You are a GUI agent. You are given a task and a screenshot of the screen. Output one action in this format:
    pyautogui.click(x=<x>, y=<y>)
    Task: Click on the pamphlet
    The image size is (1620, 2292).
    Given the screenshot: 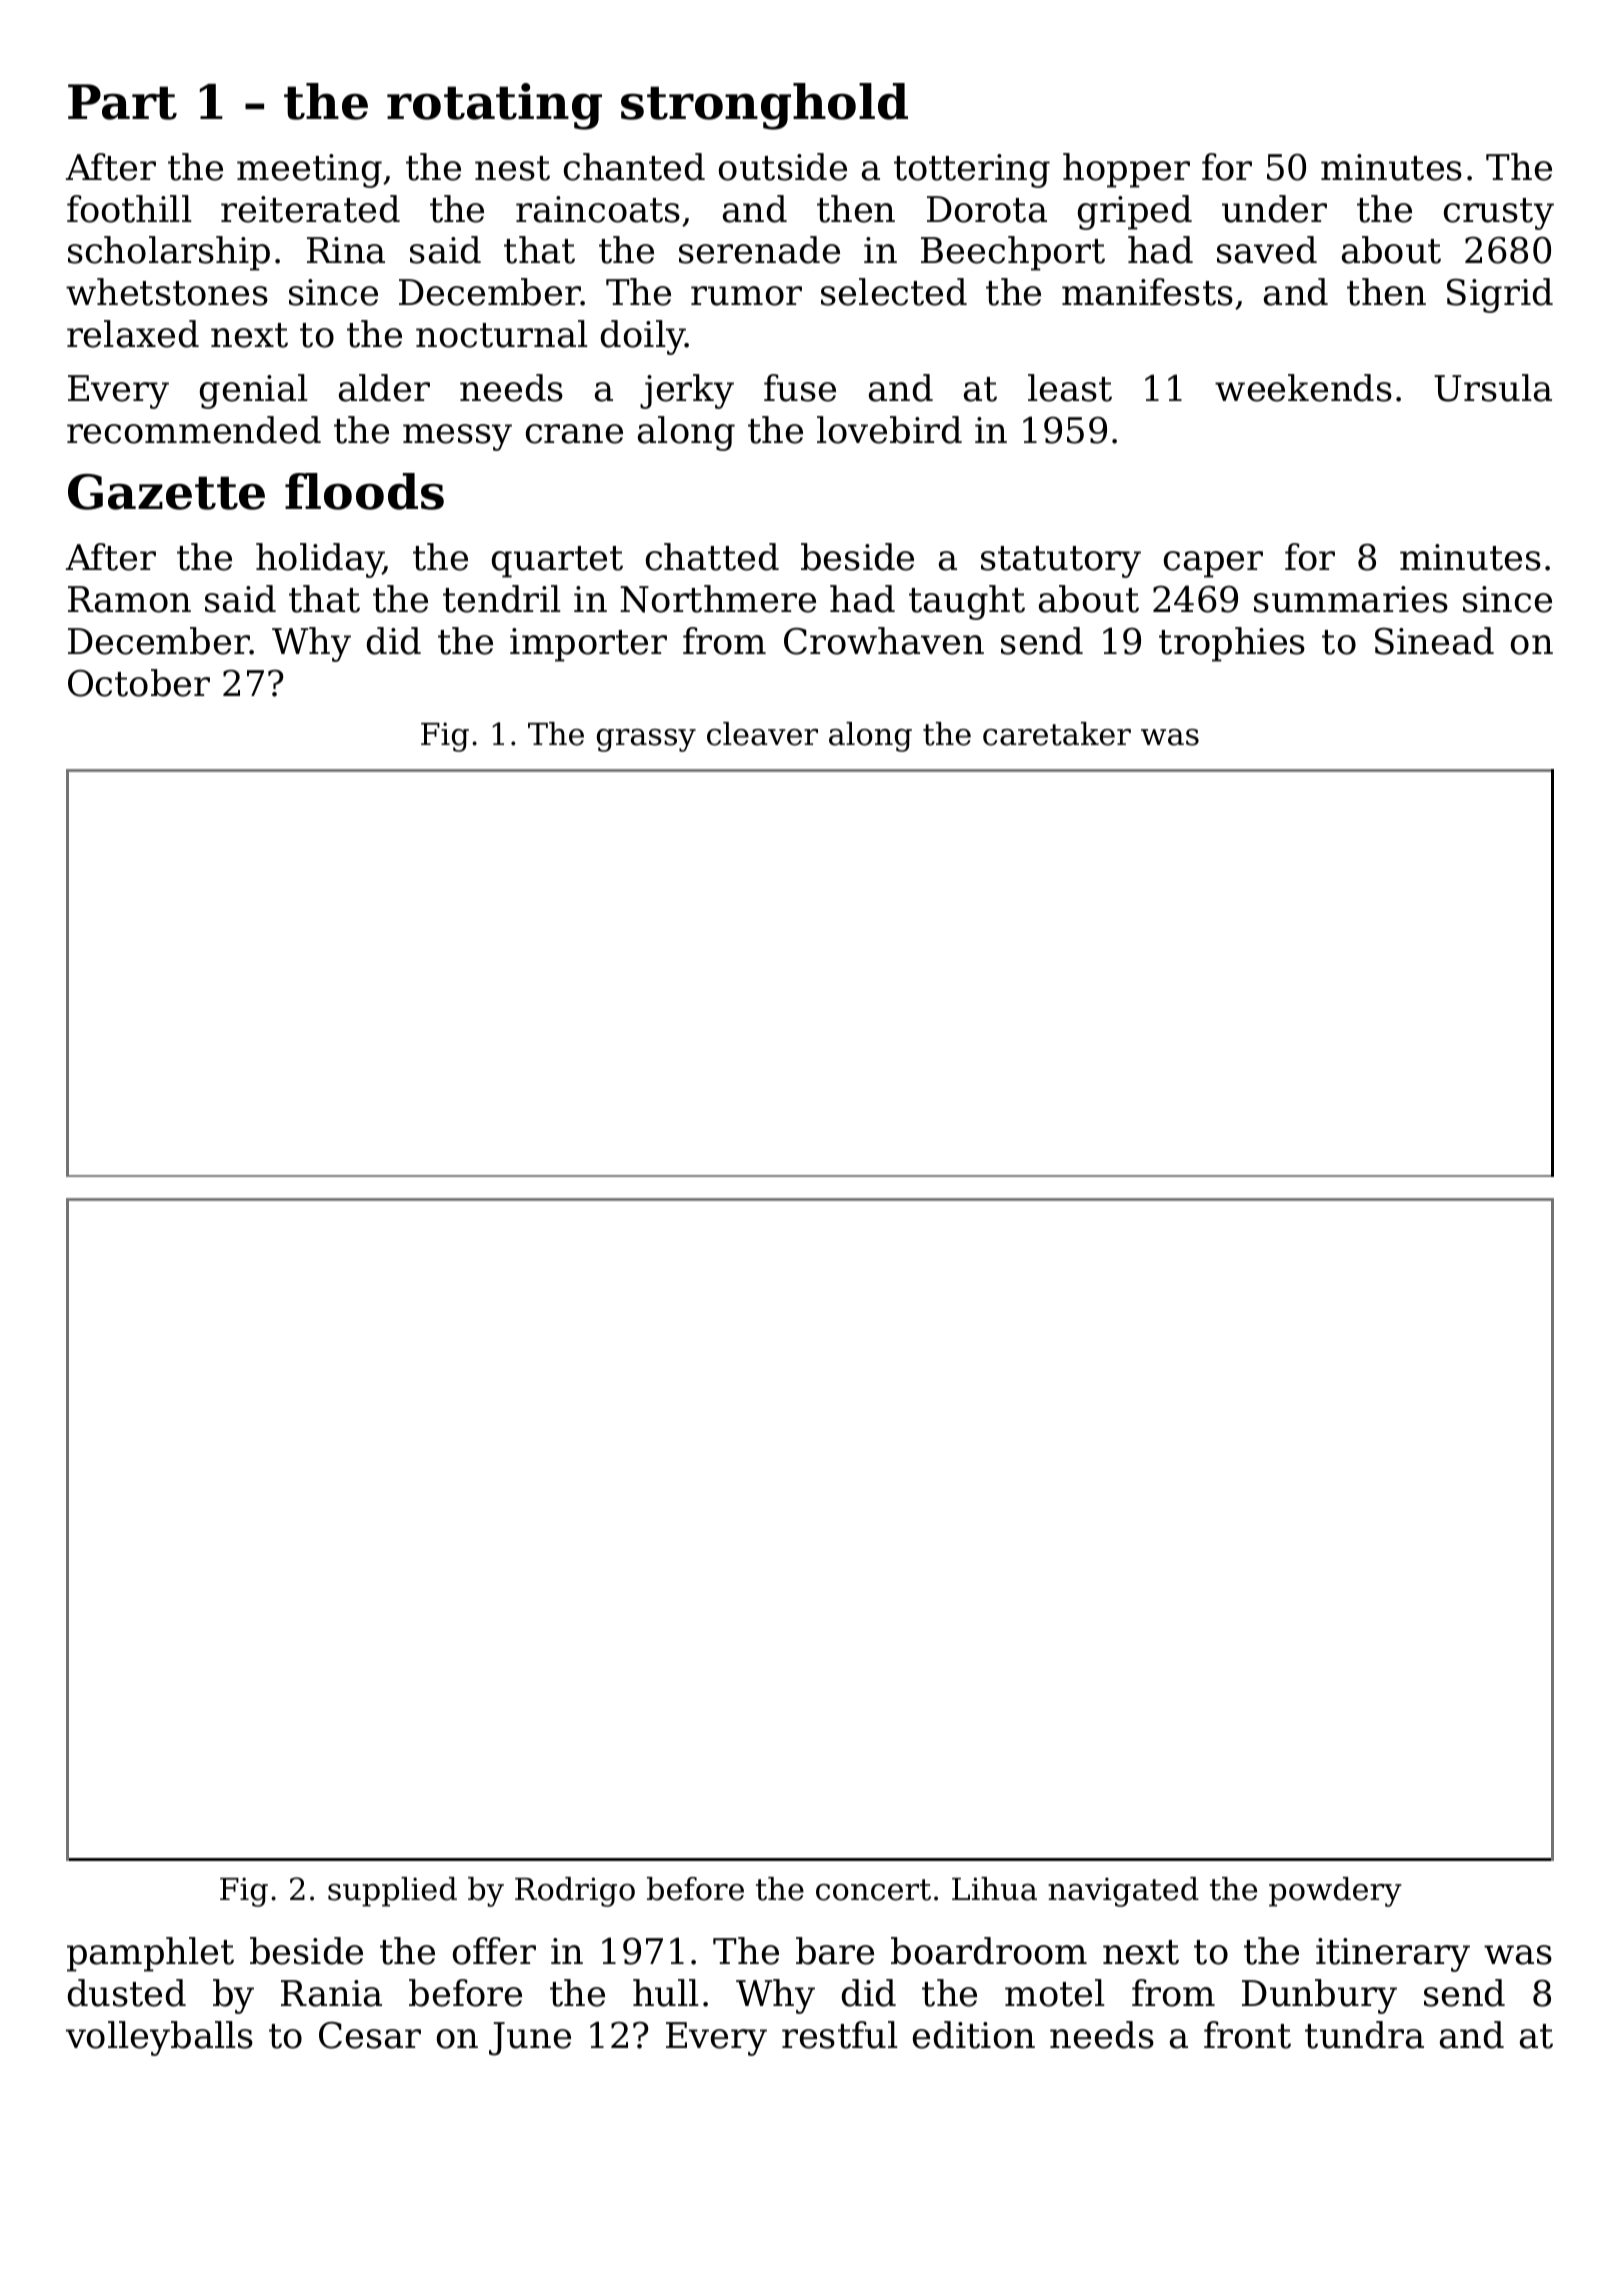 What is the action you would take?
    pyautogui.click(x=150, y=1954)
